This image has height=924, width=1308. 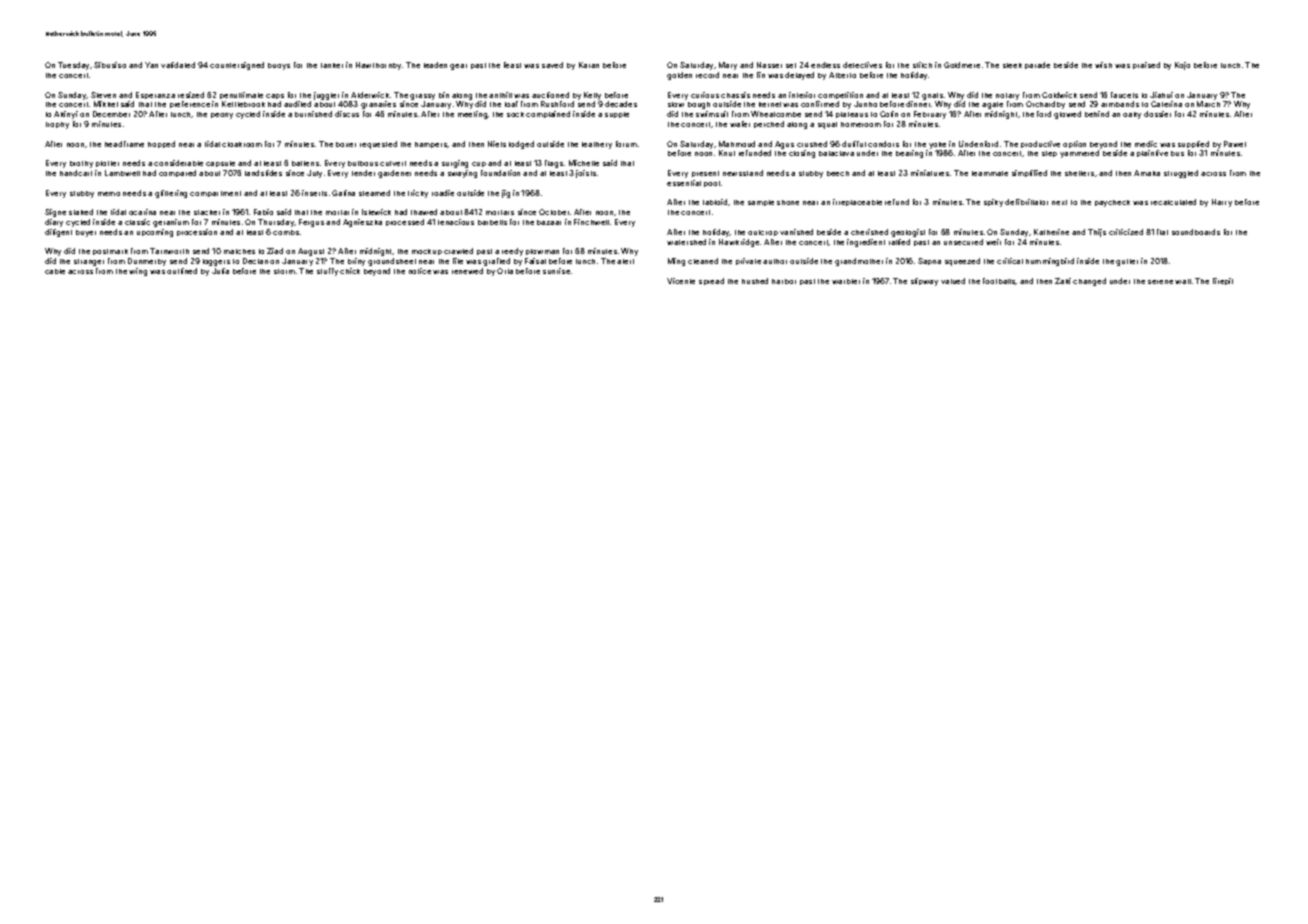 I want to click on tanker, so click(x=332, y=65).
